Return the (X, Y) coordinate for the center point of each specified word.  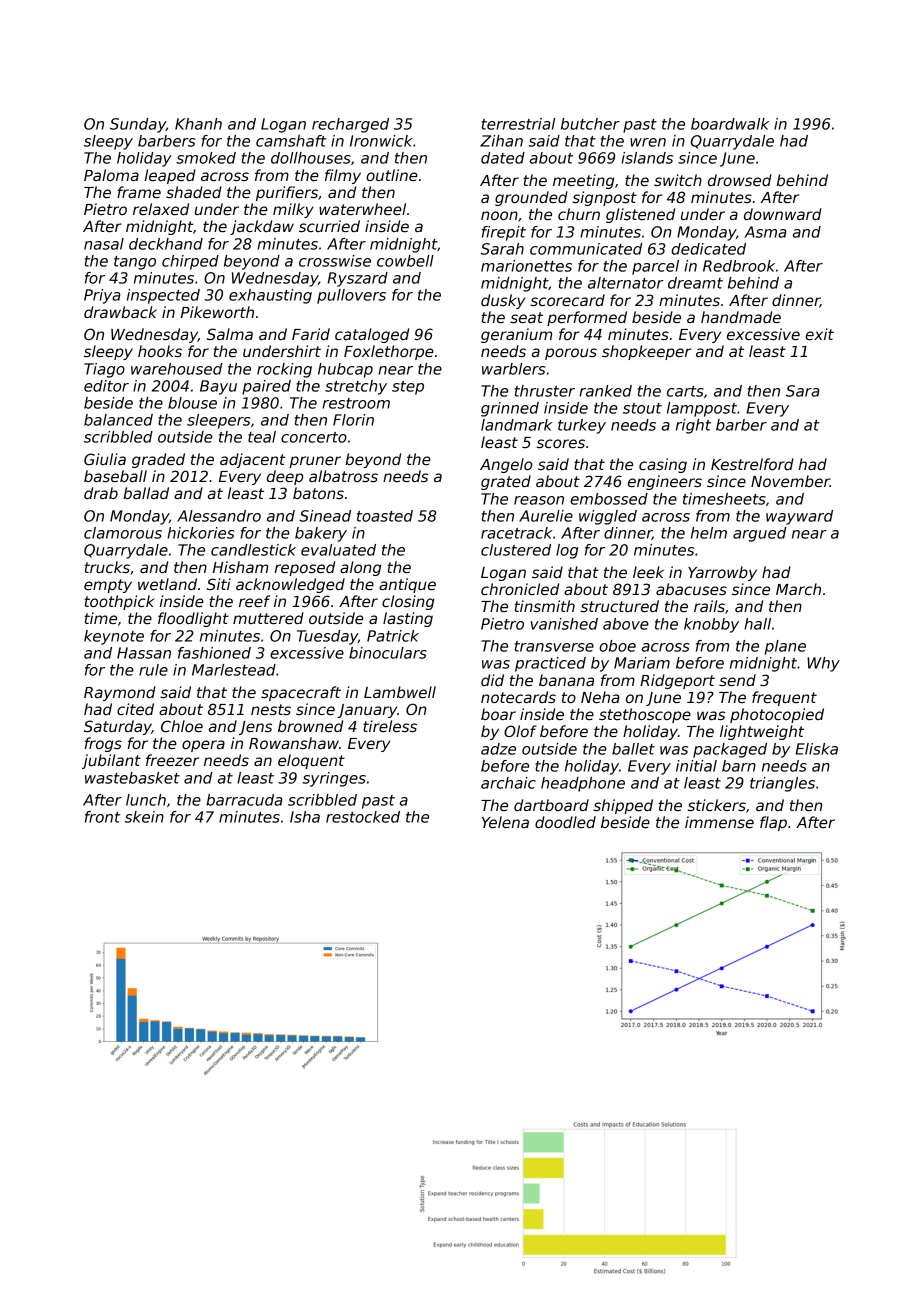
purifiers (287, 193)
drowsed (740, 180)
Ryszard (357, 279)
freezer (172, 760)
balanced (118, 420)
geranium (516, 335)
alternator (626, 283)
